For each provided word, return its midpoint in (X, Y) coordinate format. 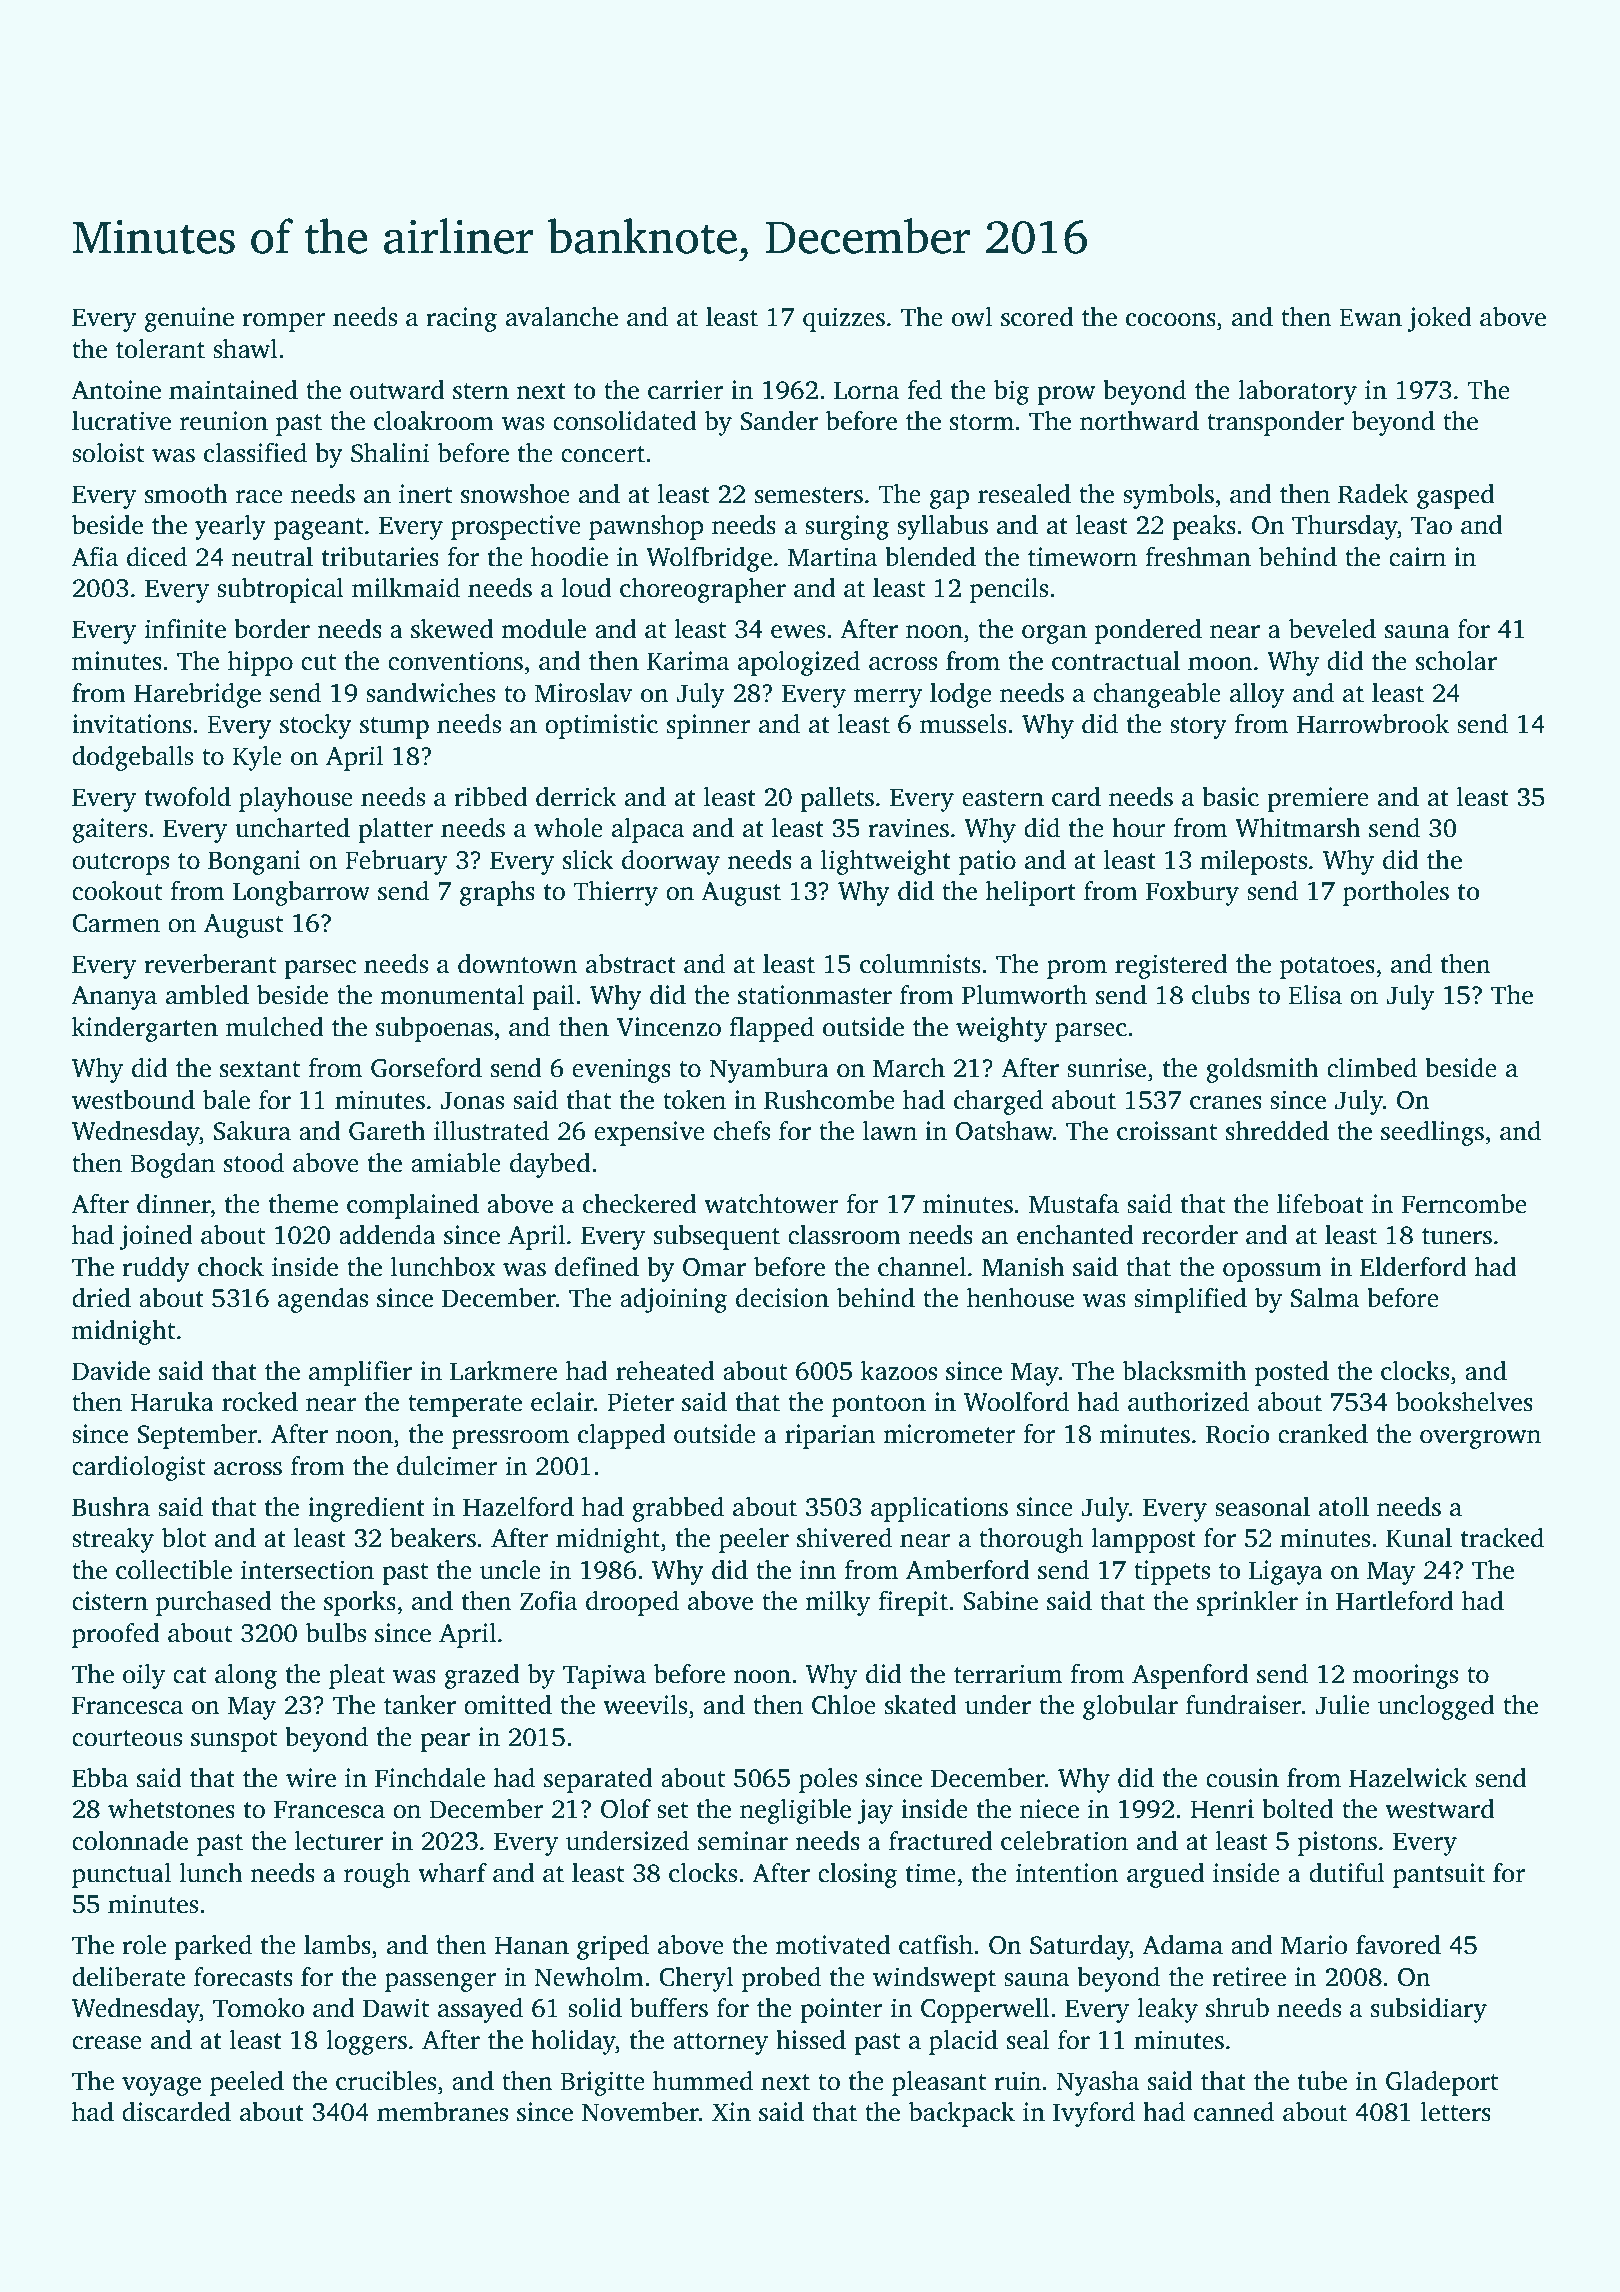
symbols (1168, 496)
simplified (1190, 1300)
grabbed (678, 1509)
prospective (516, 527)
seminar (743, 1841)
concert (603, 454)
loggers (366, 2042)
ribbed (491, 797)
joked (1439, 319)
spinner (709, 726)
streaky (113, 1540)
